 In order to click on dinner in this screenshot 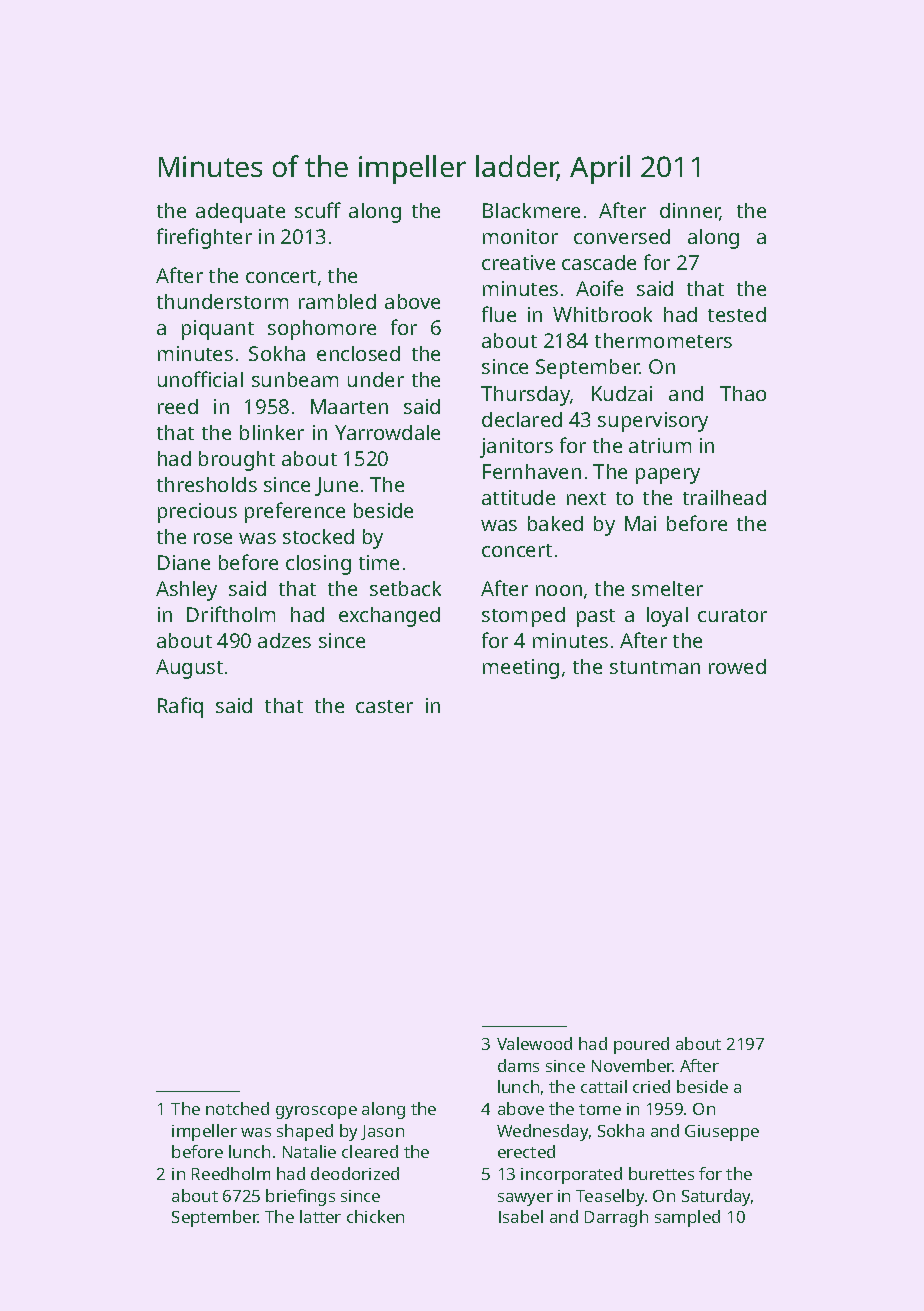, I will do `click(690, 212)`.
